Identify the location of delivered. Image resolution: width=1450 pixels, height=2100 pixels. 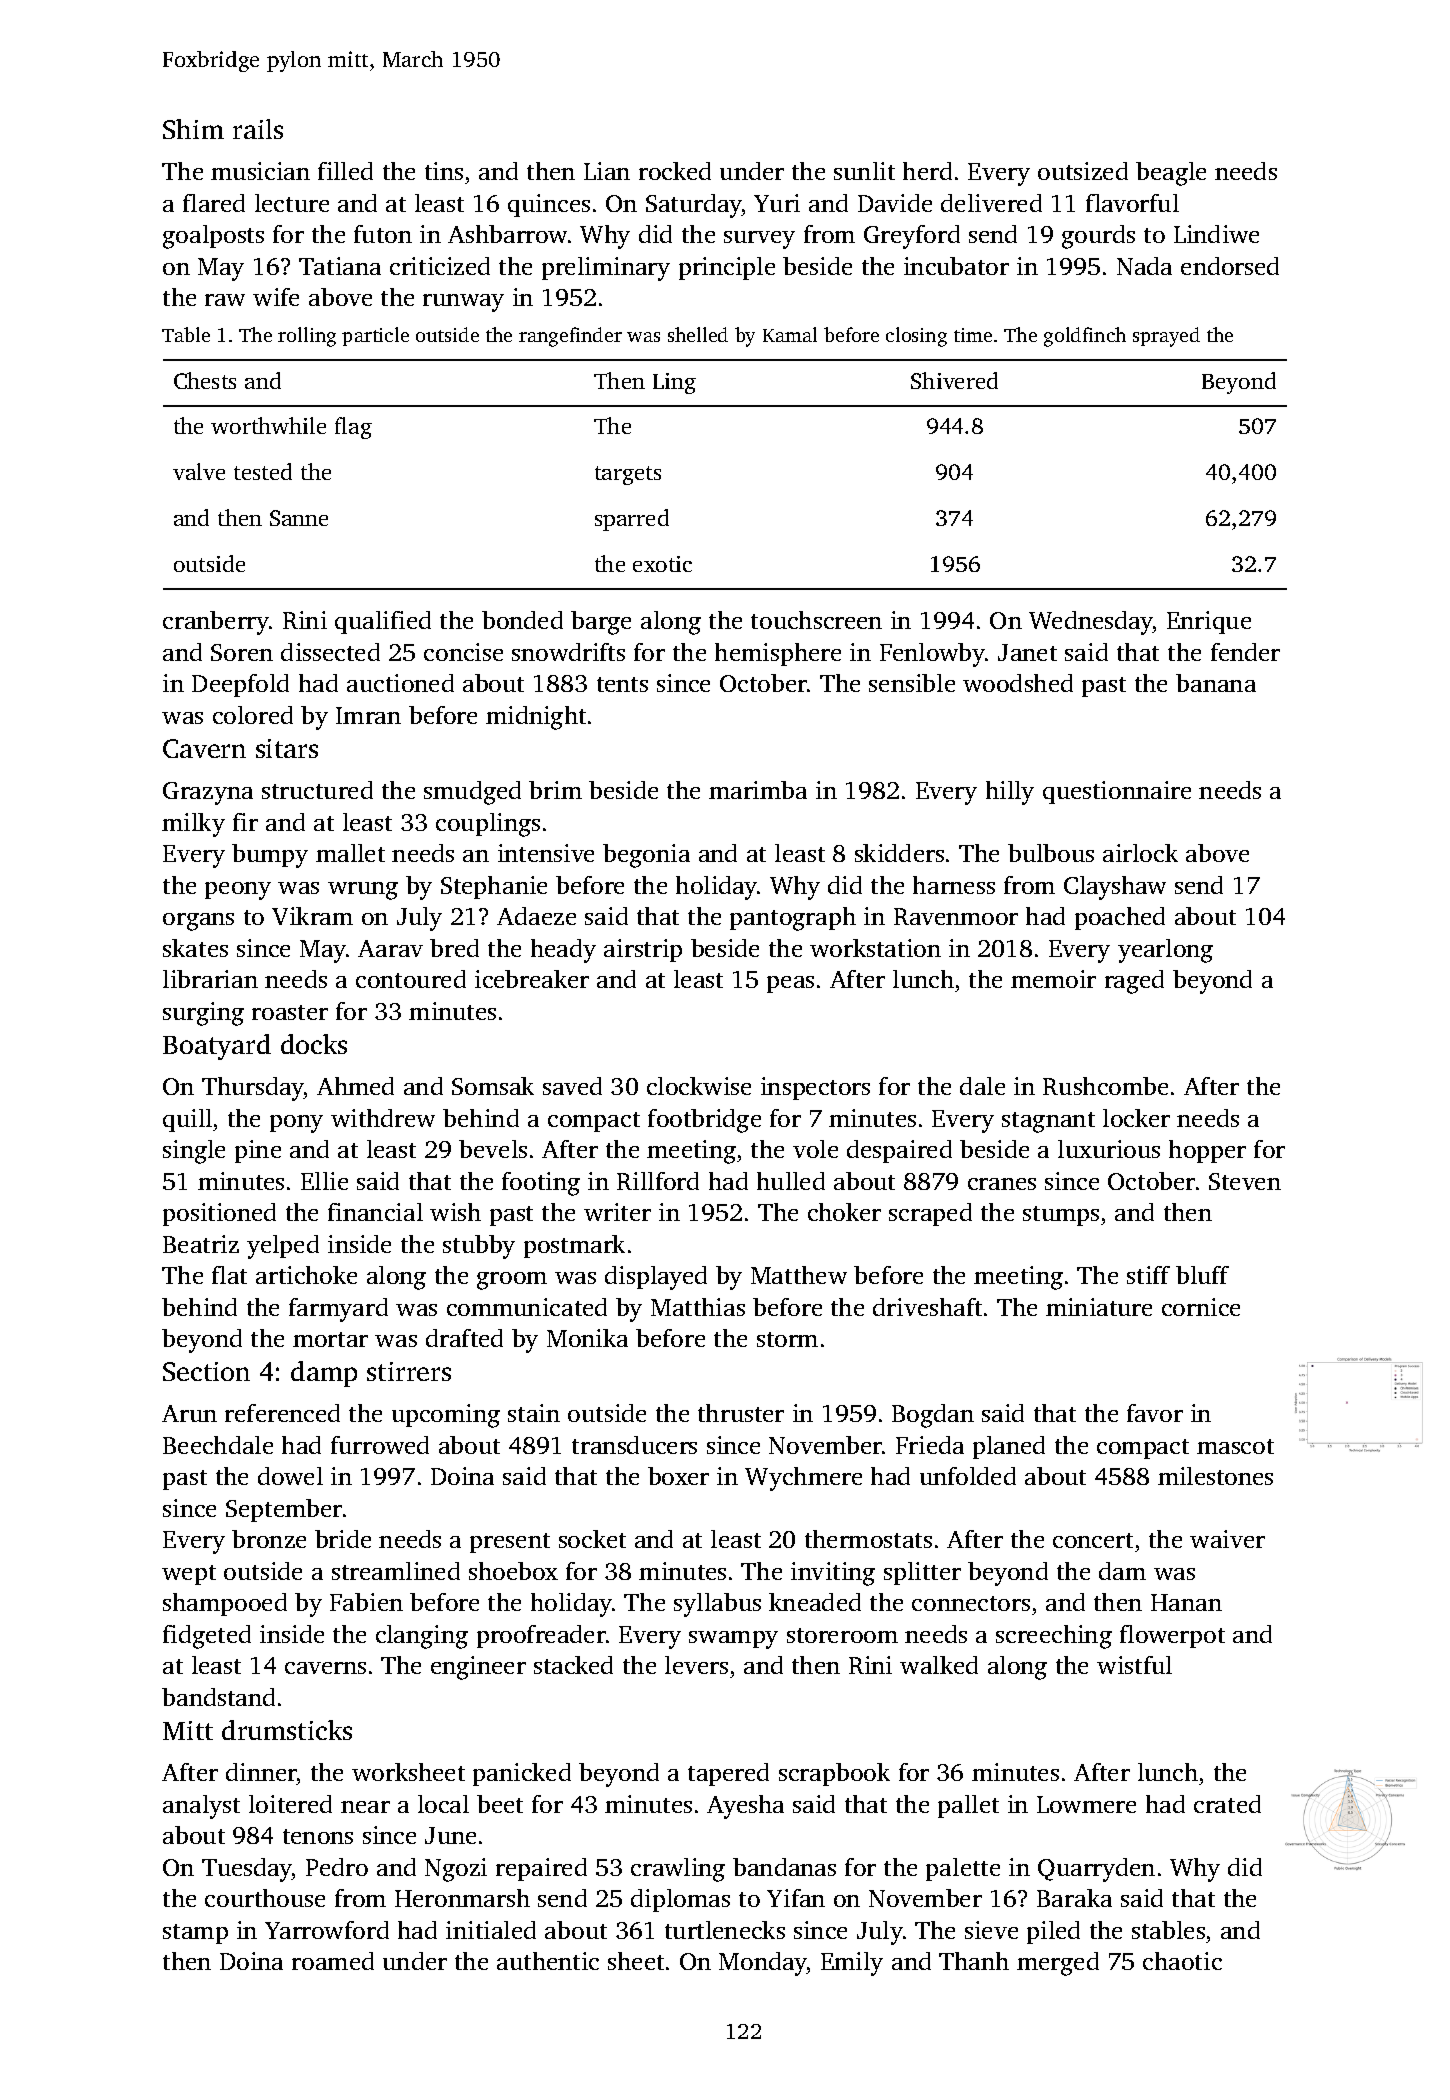
(991, 203).
